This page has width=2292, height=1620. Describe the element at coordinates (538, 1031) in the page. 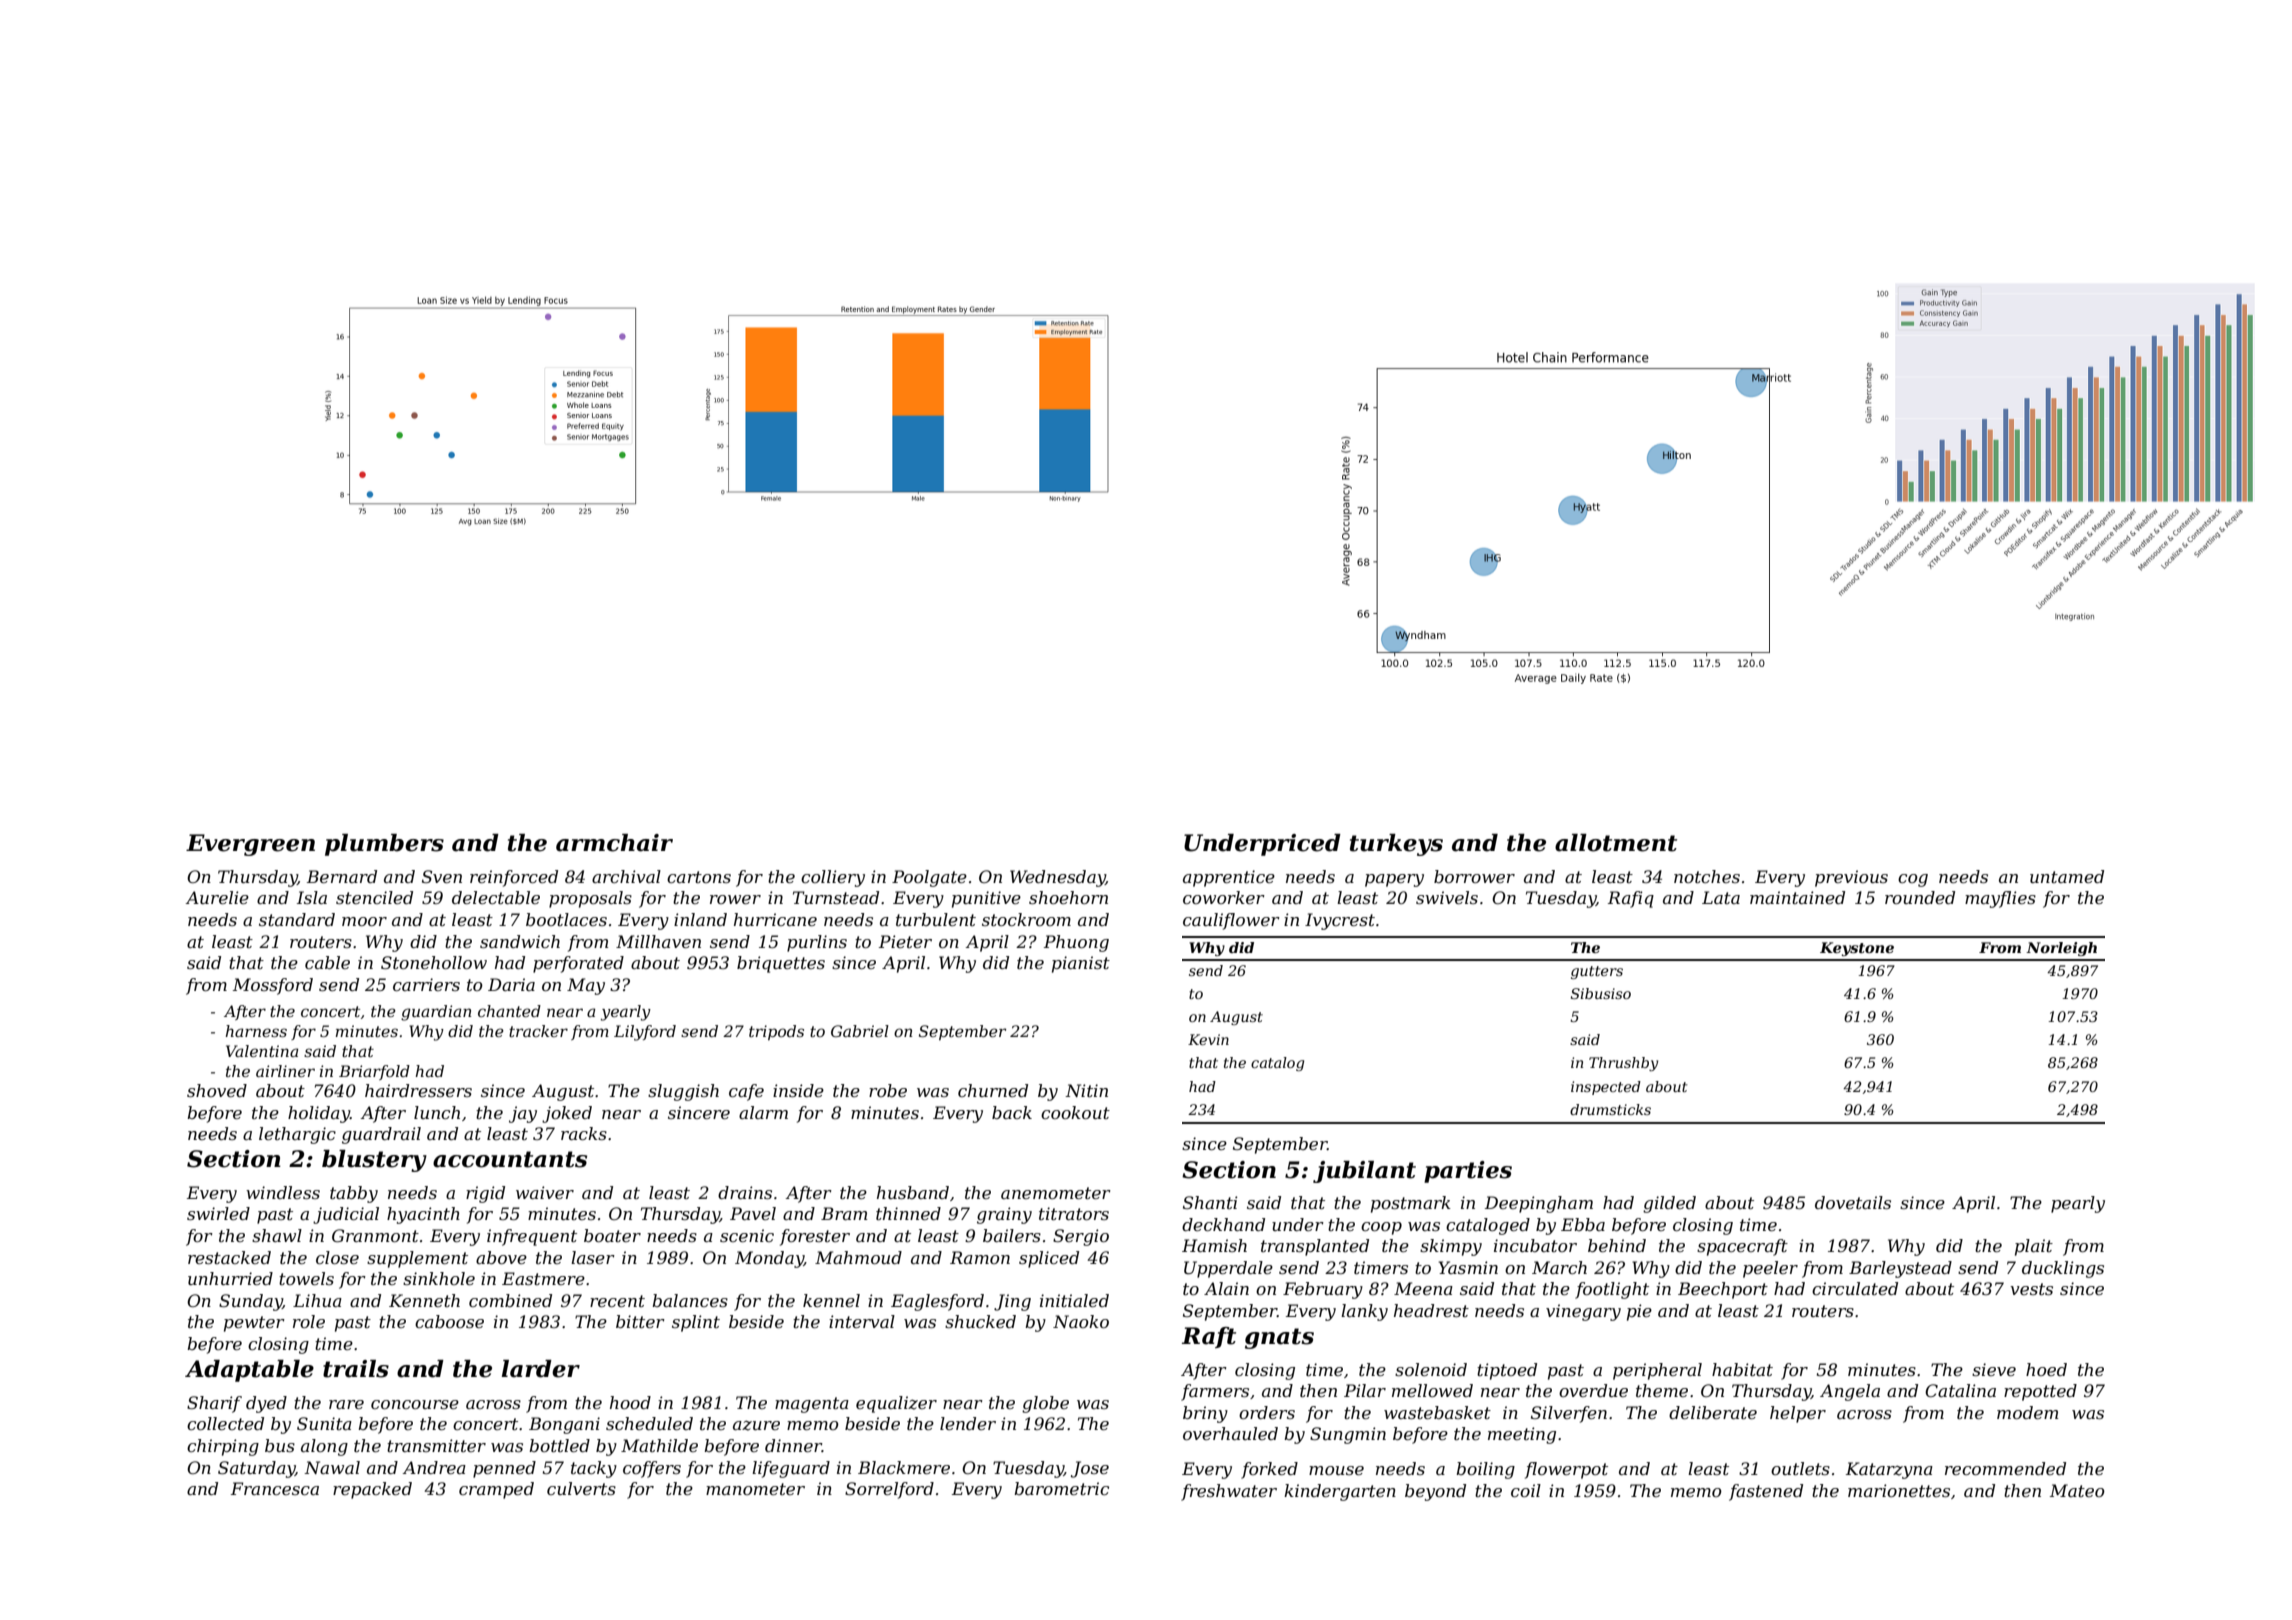

I see `tracker` at that location.
